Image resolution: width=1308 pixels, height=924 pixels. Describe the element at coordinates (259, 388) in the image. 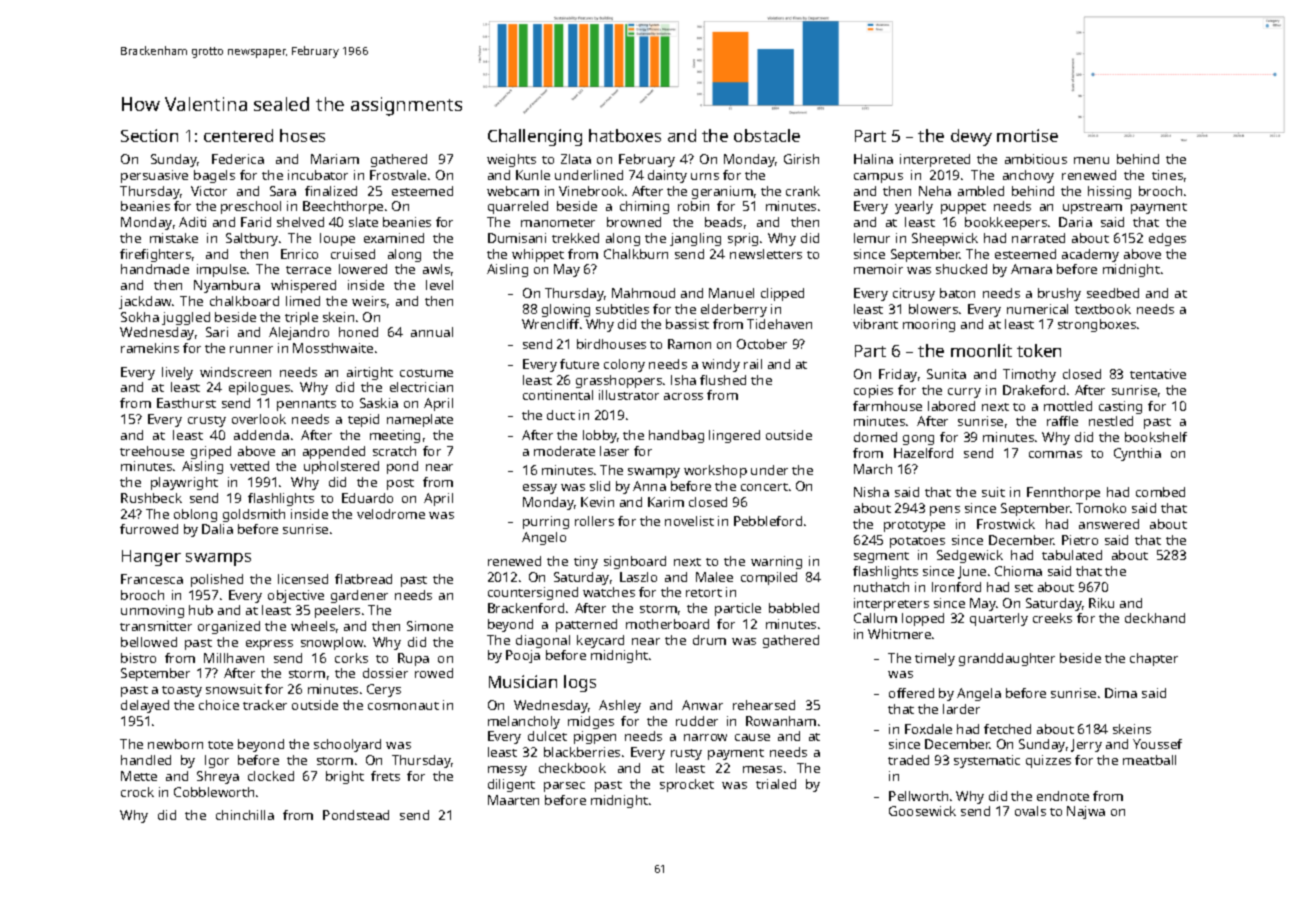

I see `epilogues` at that location.
